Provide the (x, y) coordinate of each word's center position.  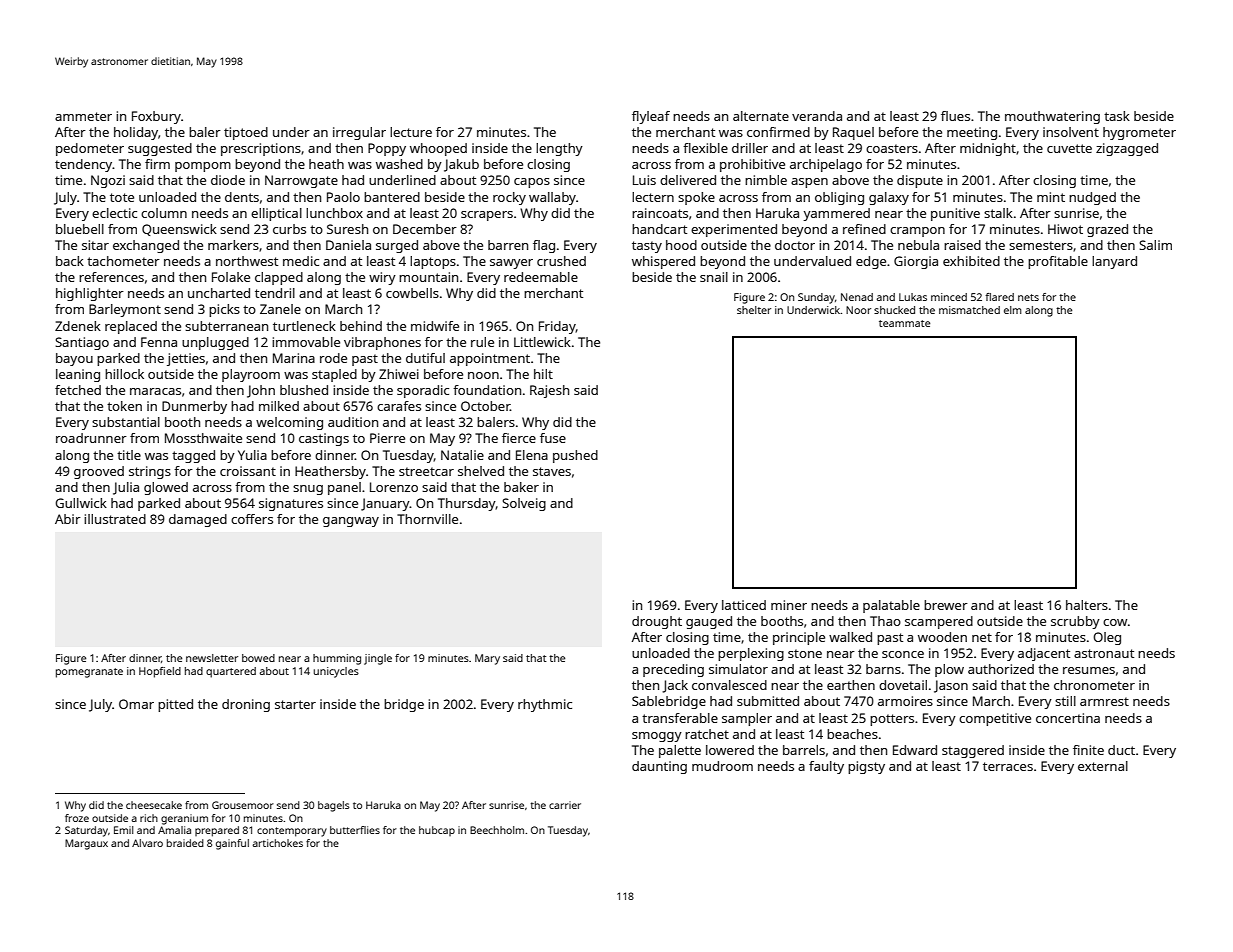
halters (1087, 605)
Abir (68, 519)
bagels (334, 806)
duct (1121, 750)
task (1117, 116)
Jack (675, 686)
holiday (136, 133)
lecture (411, 132)
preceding (673, 670)
